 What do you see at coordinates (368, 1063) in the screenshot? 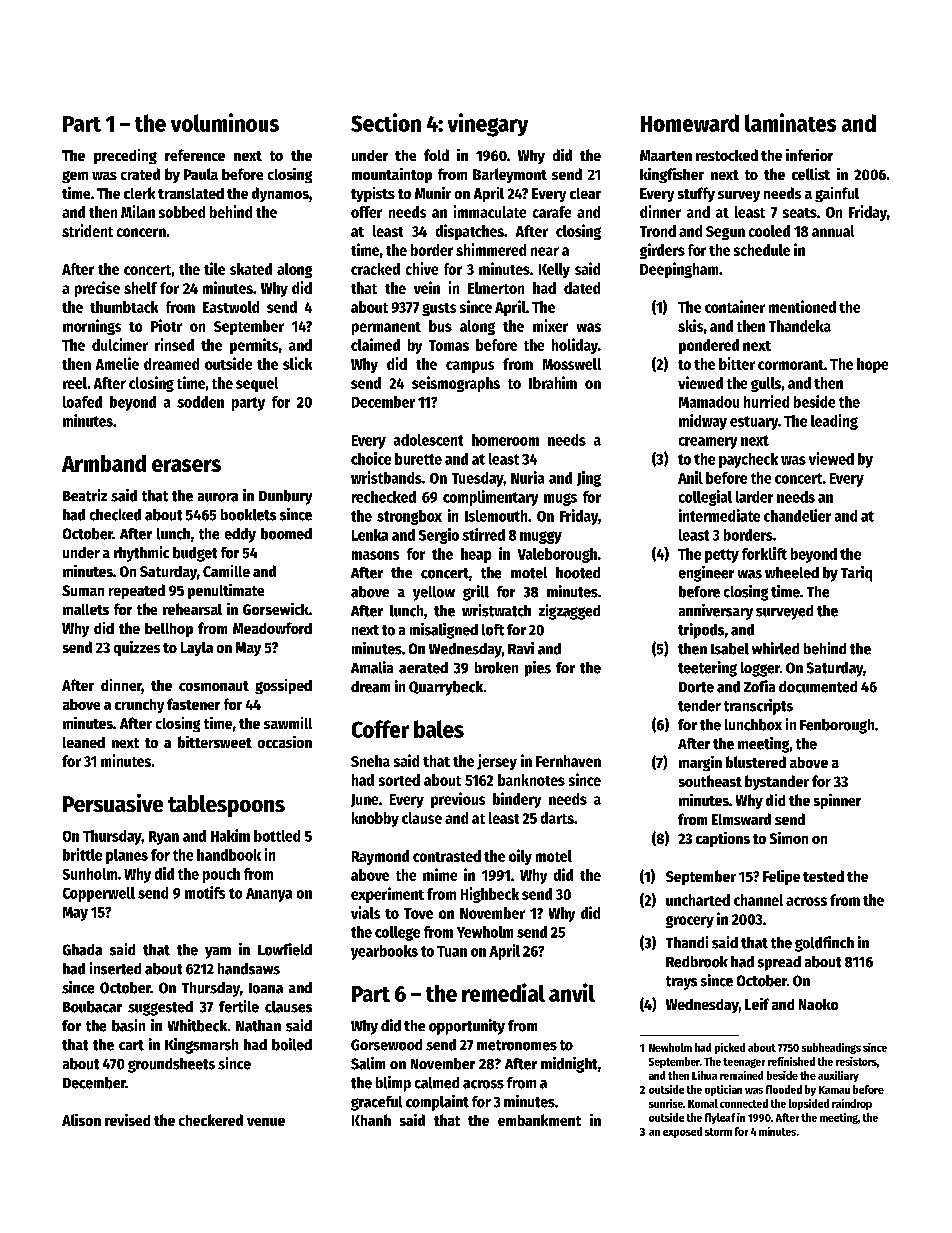
I see `Salim` at bounding box center [368, 1063].
